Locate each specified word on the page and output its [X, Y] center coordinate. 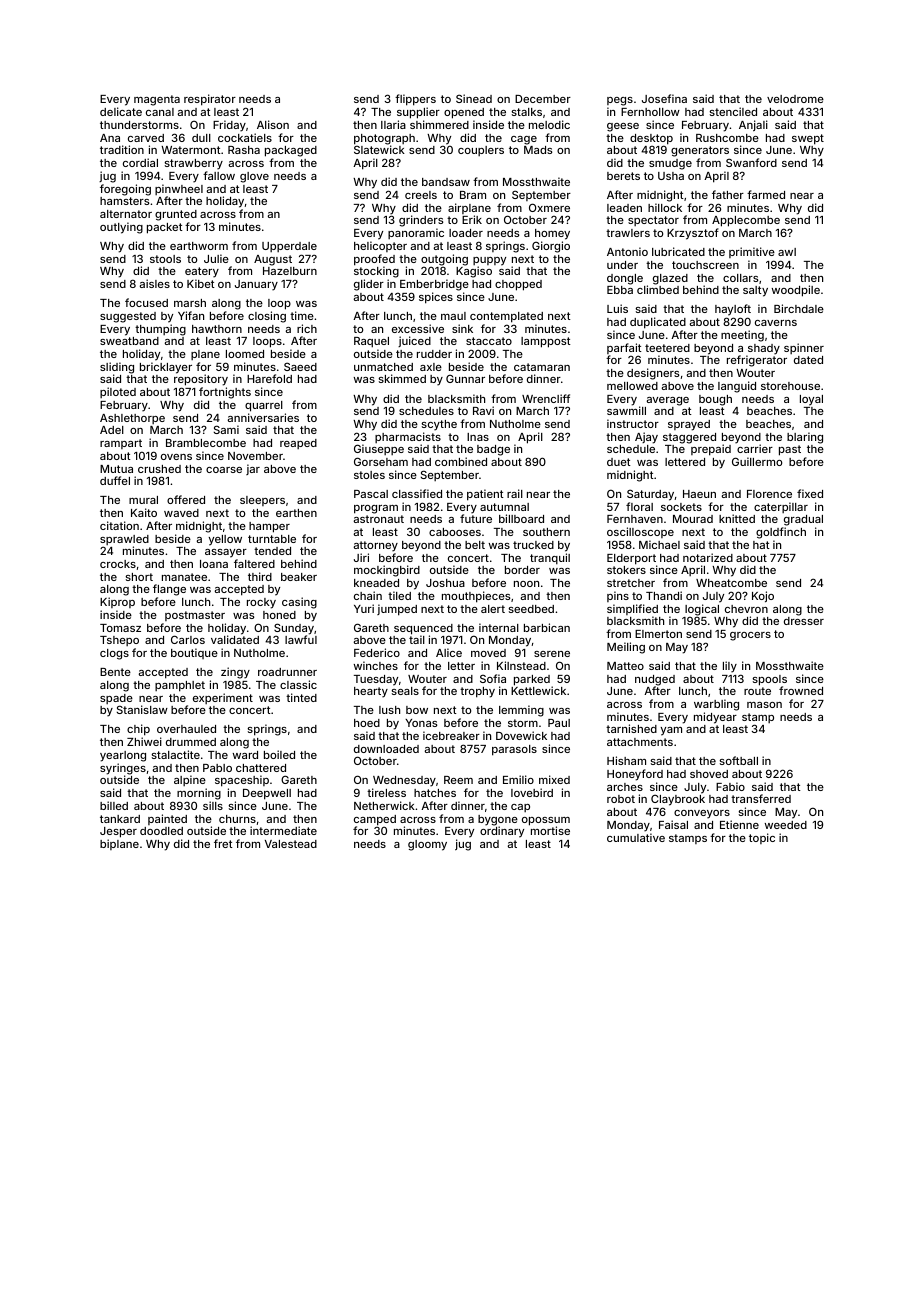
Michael [659, 544]
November [255, 456]
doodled [161, 831]
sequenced [423, 629]
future [476, 518]
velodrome [795, 99]
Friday [229, 126]
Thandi [664, 595]
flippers [415, 100]
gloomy [427, 845]
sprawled [124, 540]
